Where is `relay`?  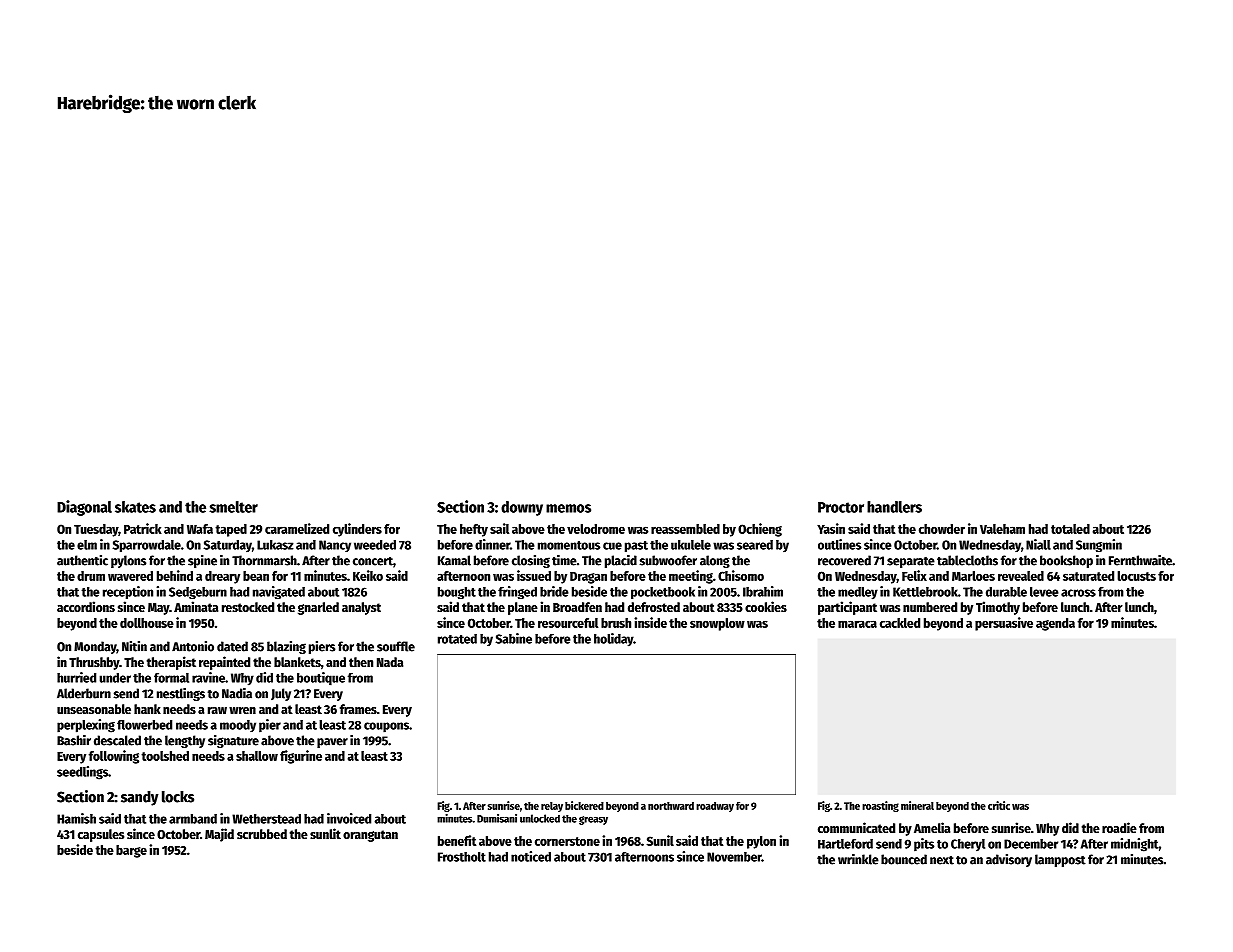
relay is located at coordinates (552, 807).
